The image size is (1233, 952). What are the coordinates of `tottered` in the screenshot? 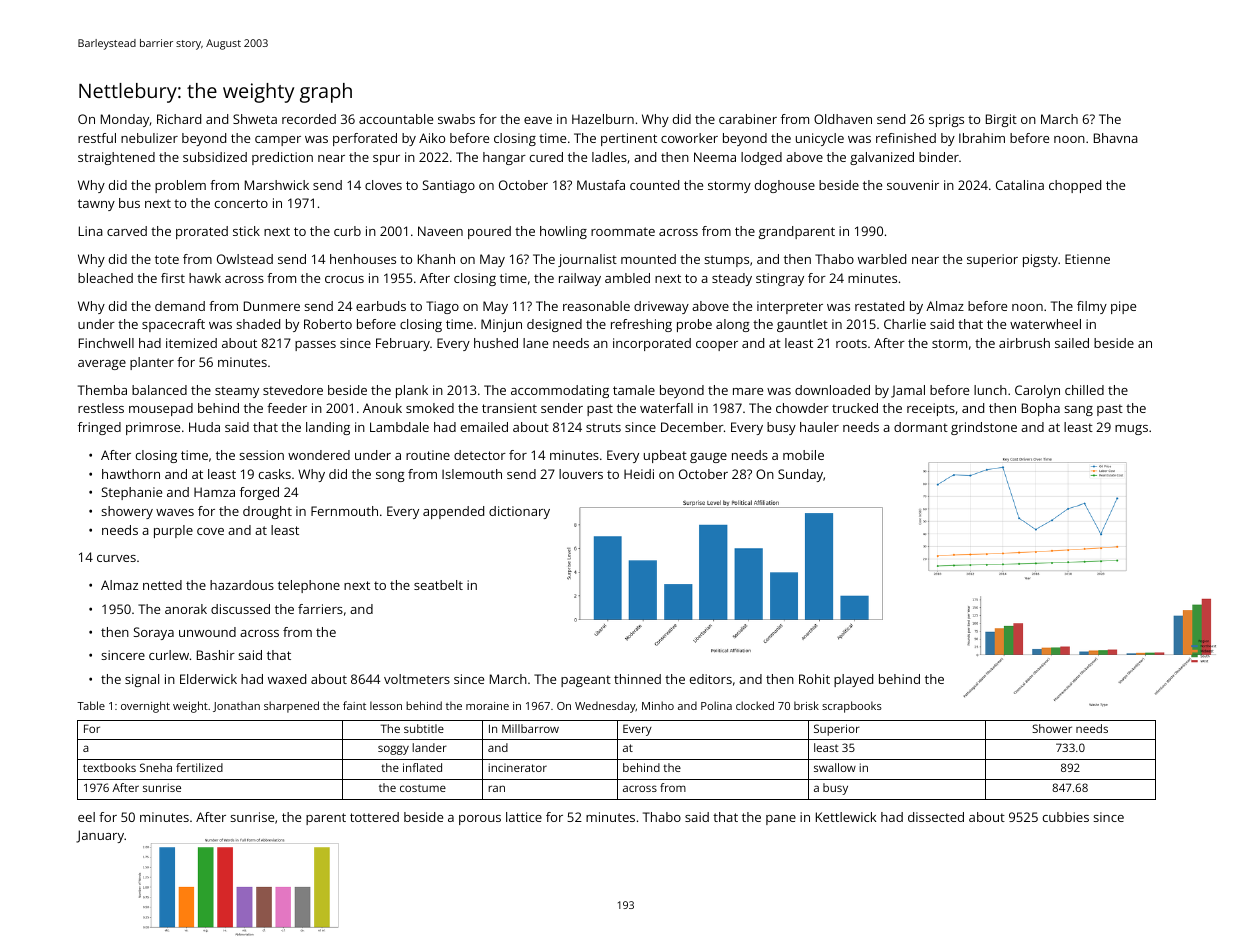 It's located at (374, 817).
